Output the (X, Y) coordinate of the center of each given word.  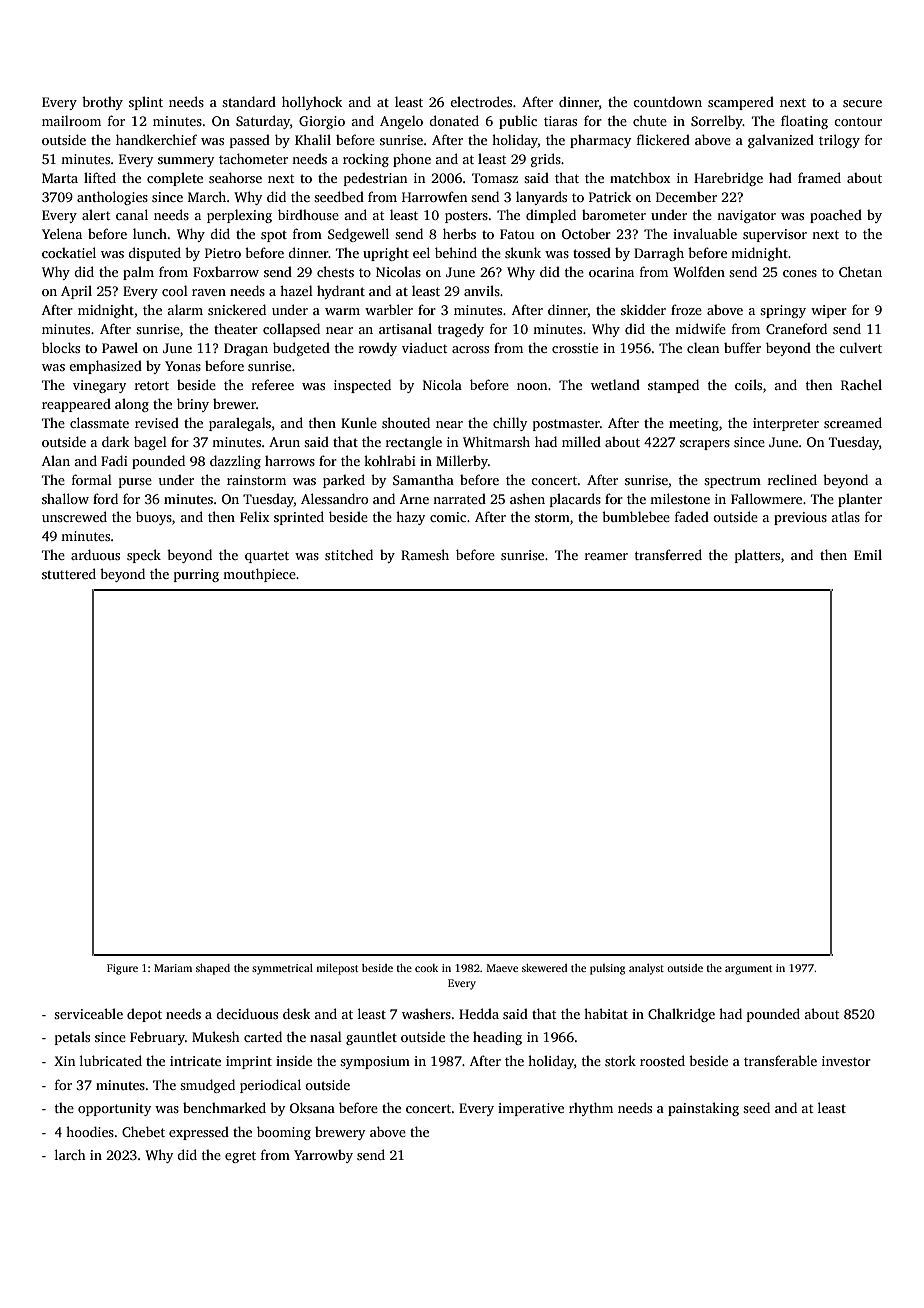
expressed (199, 1133)
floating (804, 122)
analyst (646, 969)
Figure (122, 969)
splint (146, 103)
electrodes (481, 101)
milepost (337, 969)
